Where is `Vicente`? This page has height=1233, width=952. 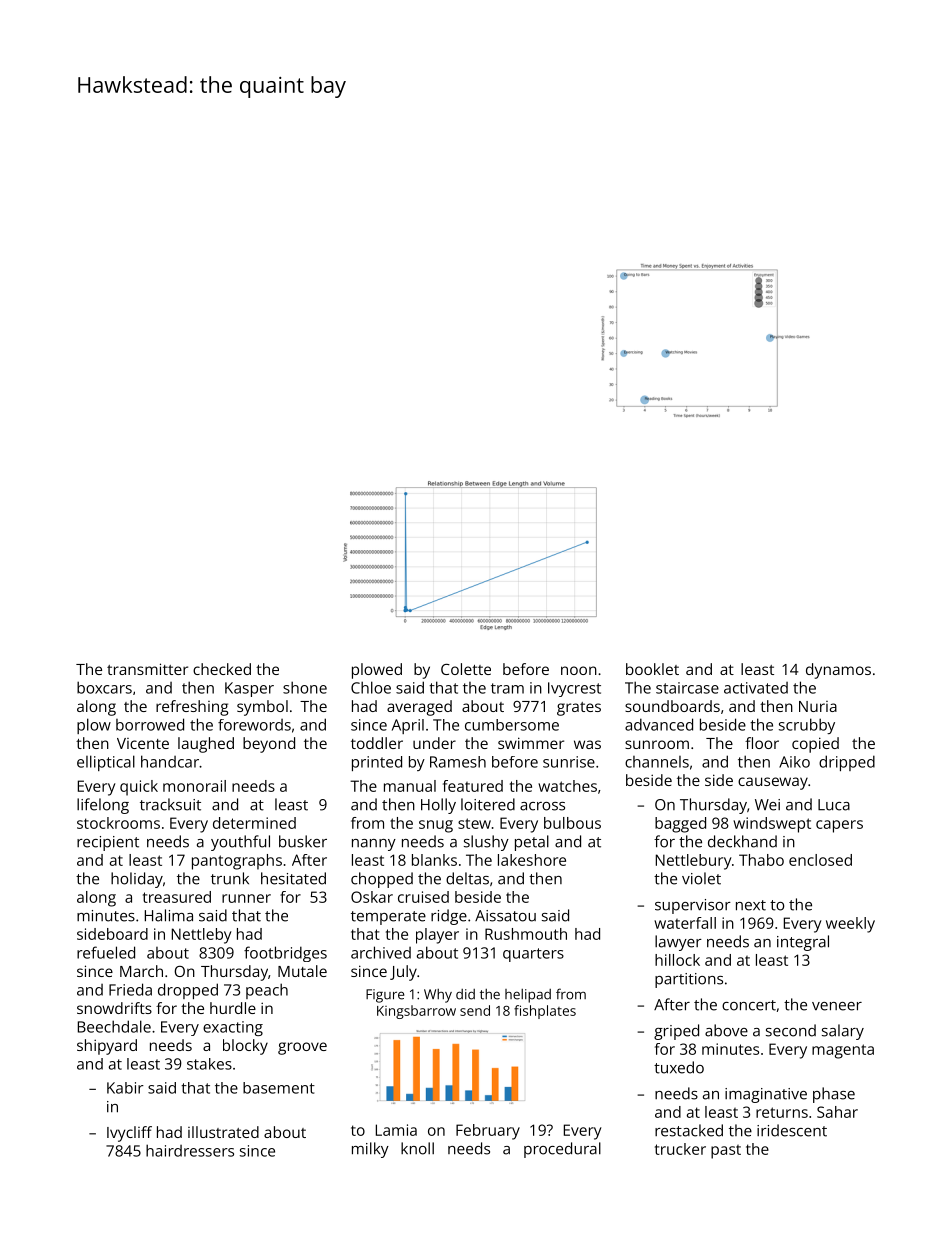 Vicente is located at coordinates (143, 743).
